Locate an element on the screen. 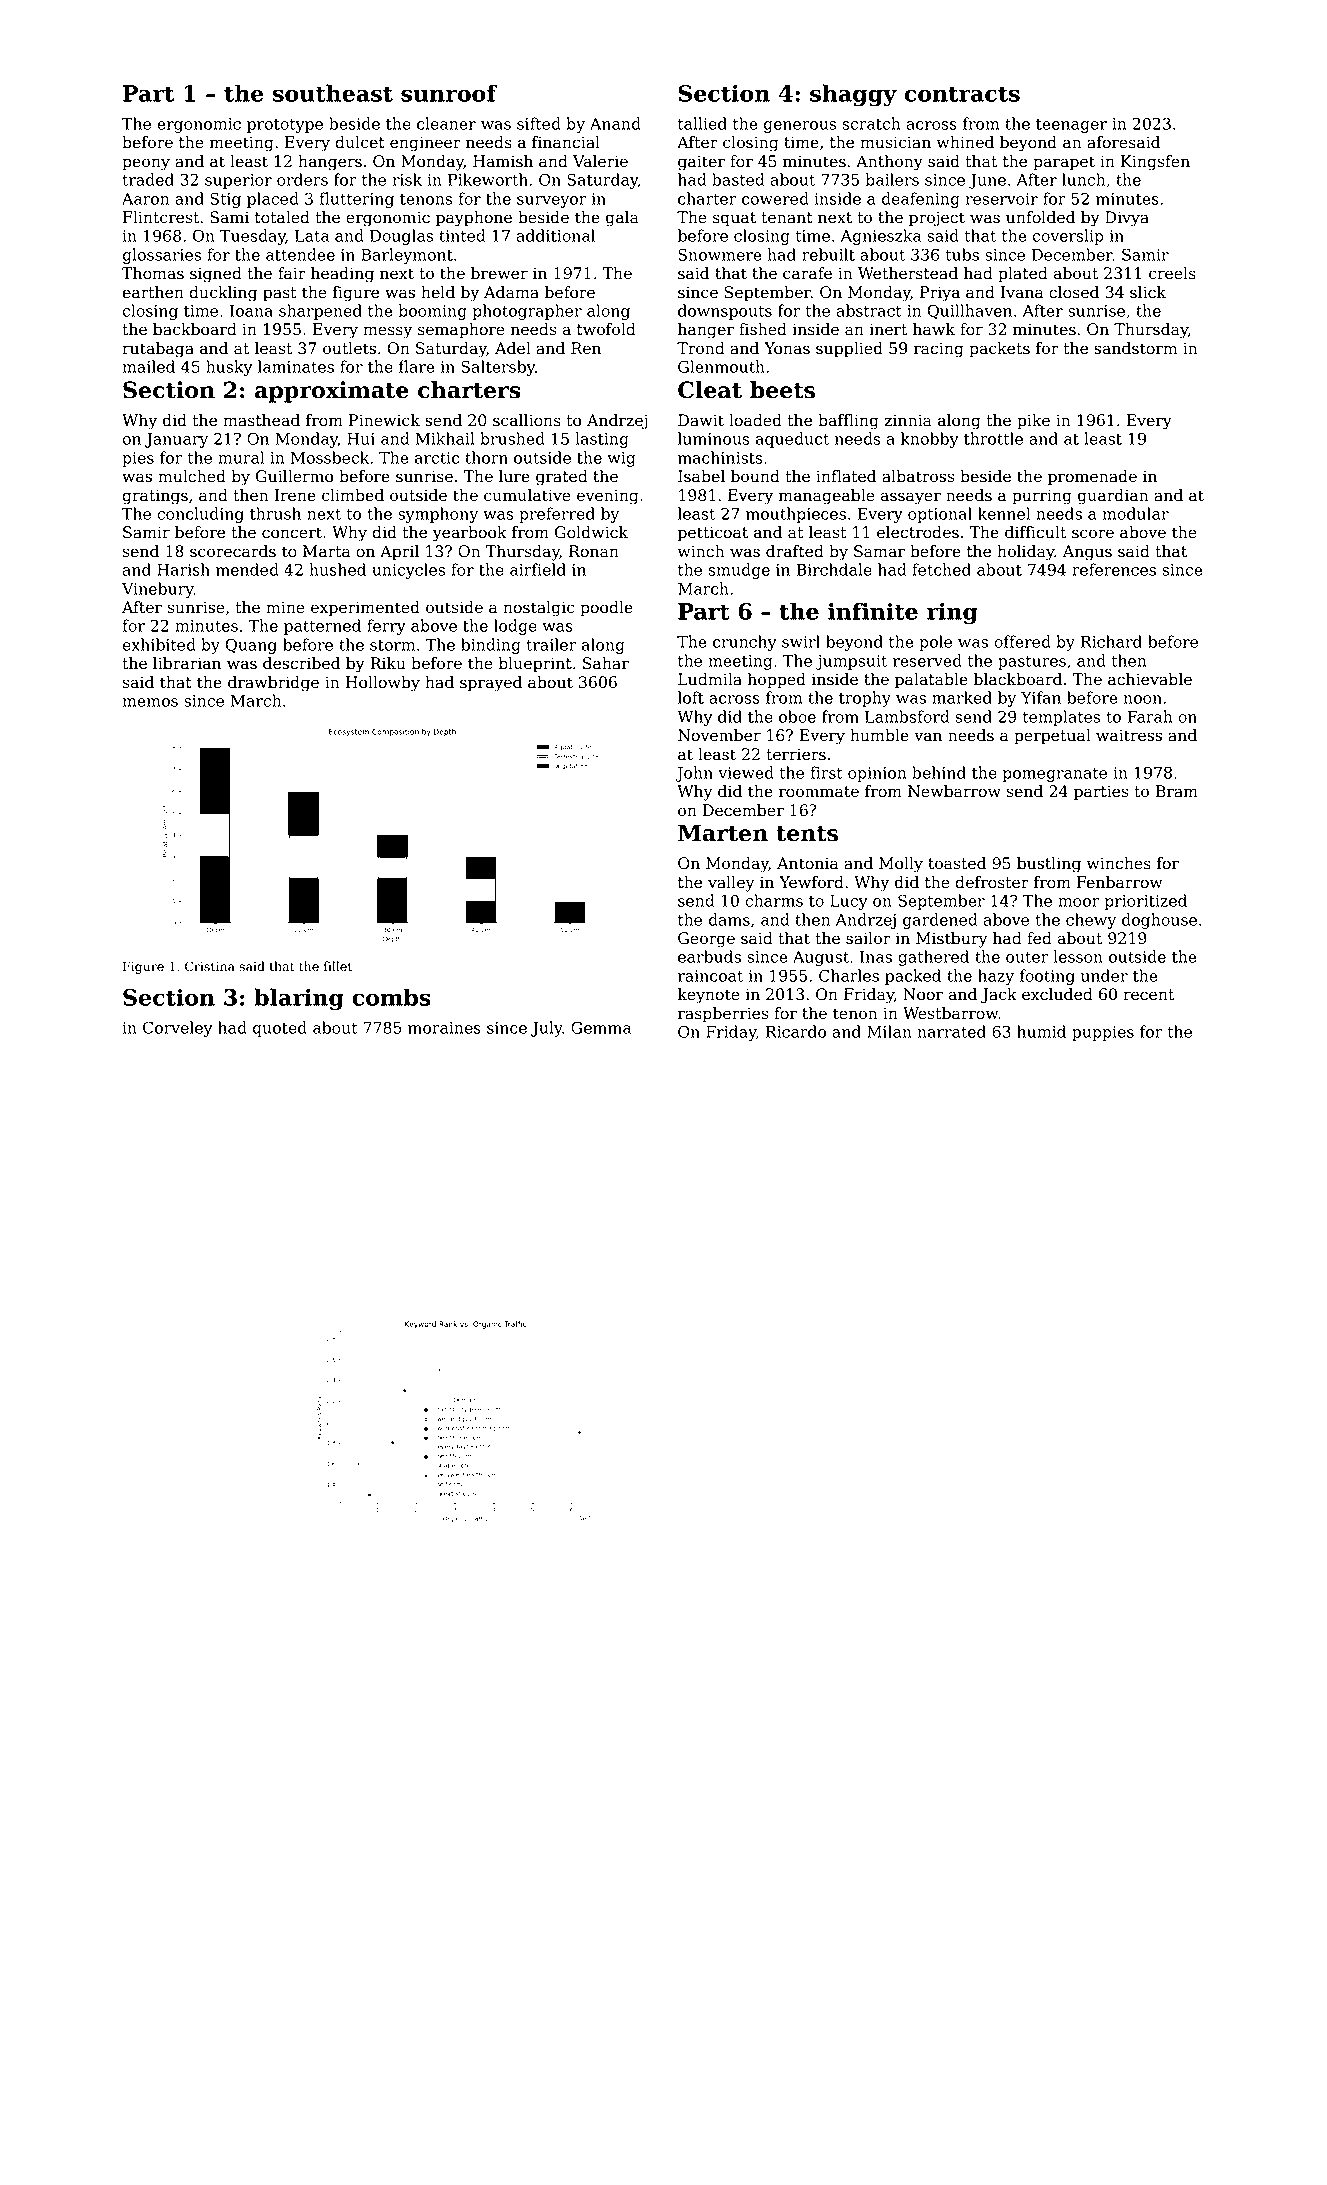 The height and width of the screenshot is (2185, 1327). mailed is located at coordinates (148, 366).
